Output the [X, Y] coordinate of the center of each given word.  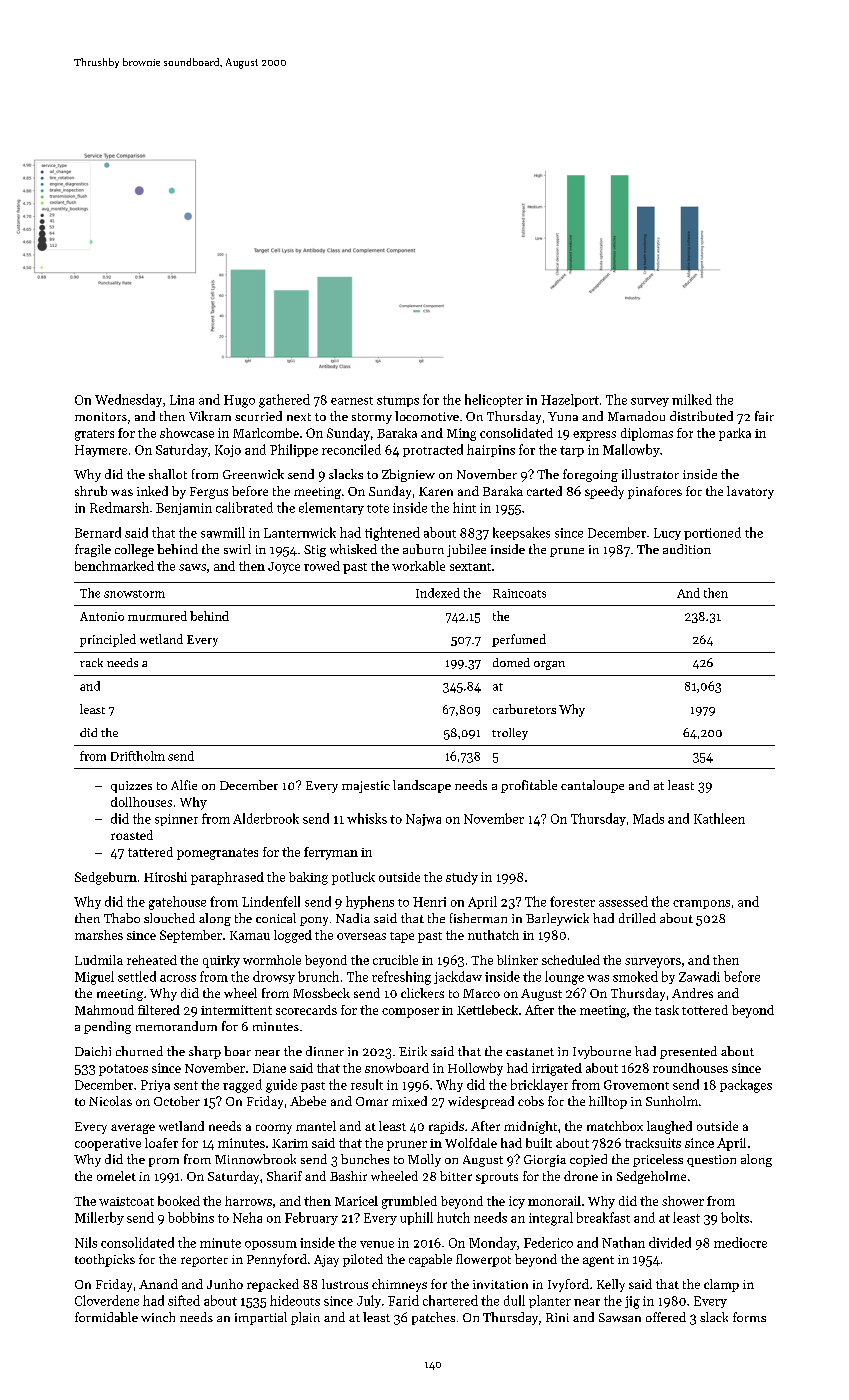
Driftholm [138, 756]
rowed [322, 566]
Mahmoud [104, 1010]
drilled [637, 918]
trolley [510, 734]
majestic [366, 787]
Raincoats [519, 593]
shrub [91, 491]
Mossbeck [321, 993]
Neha [247, 1217]
